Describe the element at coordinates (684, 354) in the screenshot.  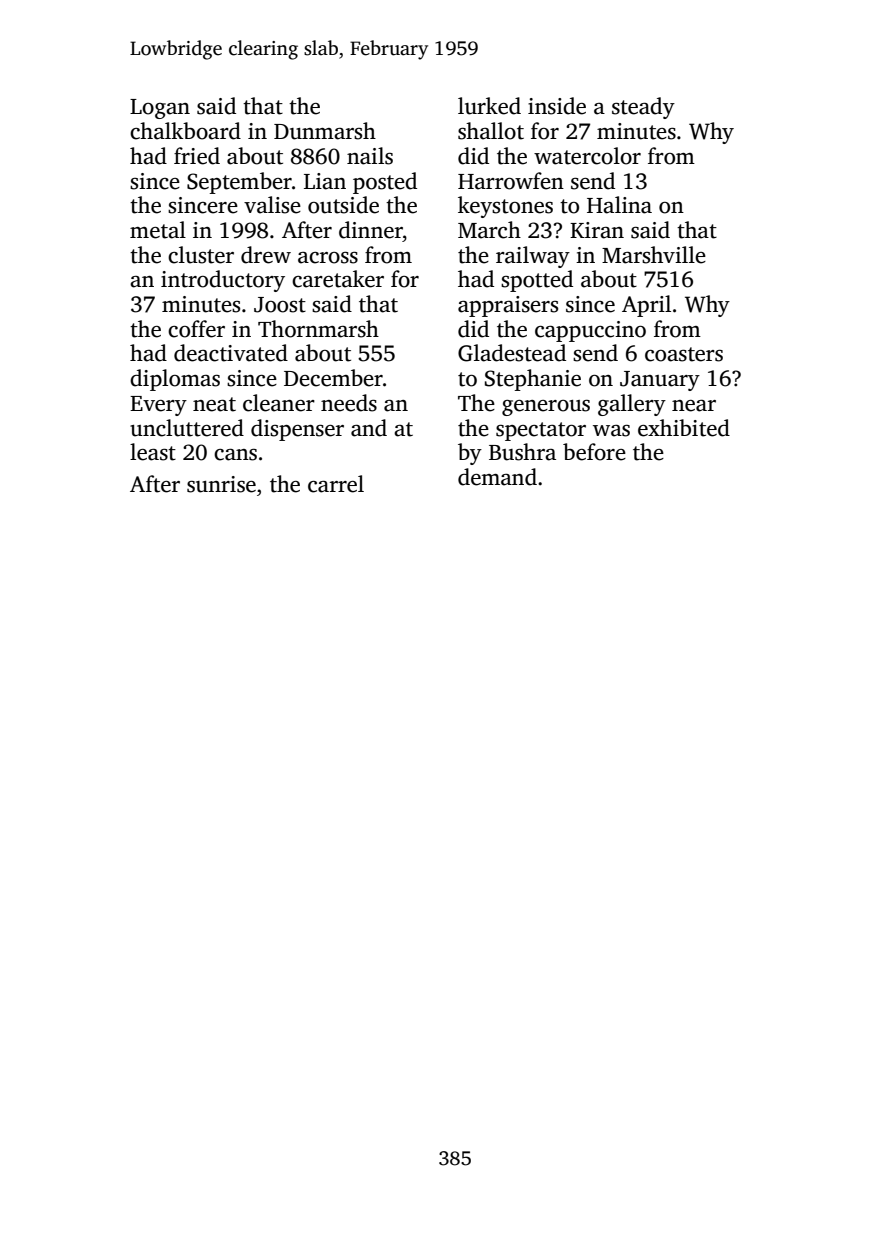
I see `coasters` at that location.
